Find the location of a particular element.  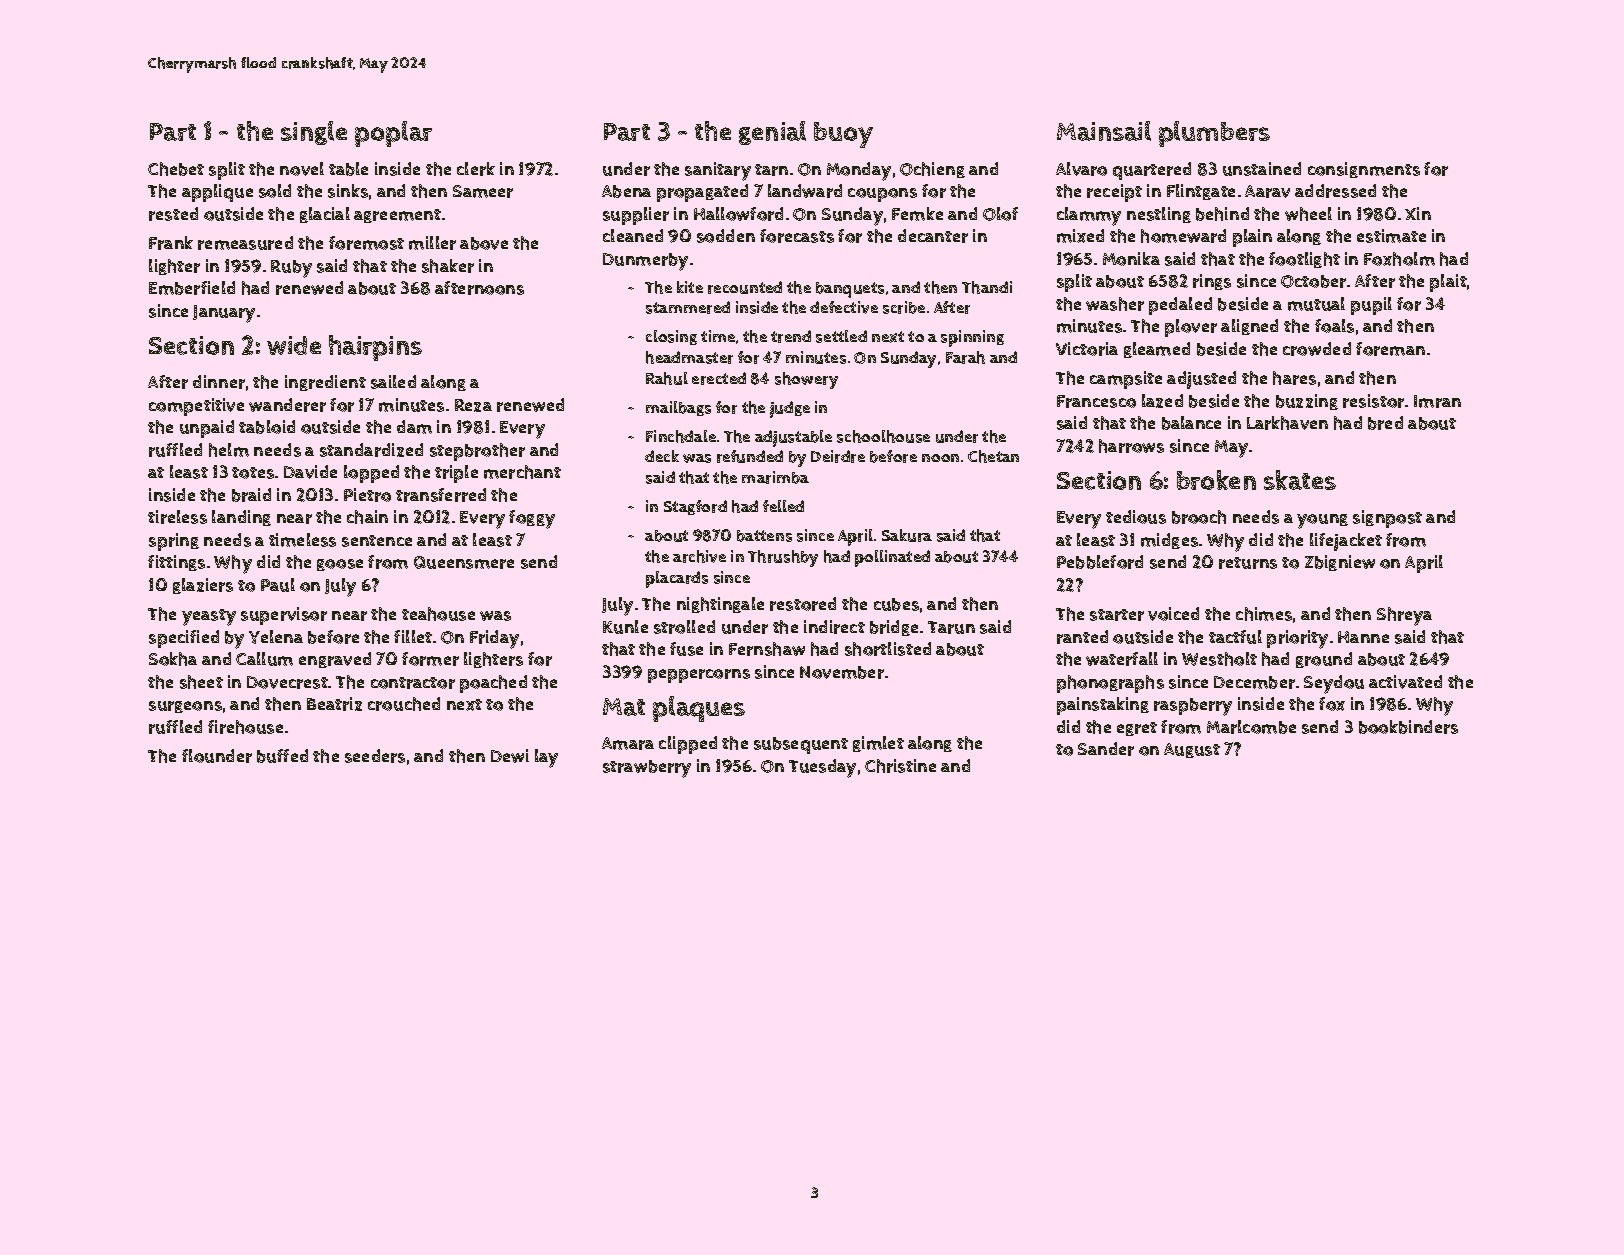

chimes is located at coordinates (1264, 614).
